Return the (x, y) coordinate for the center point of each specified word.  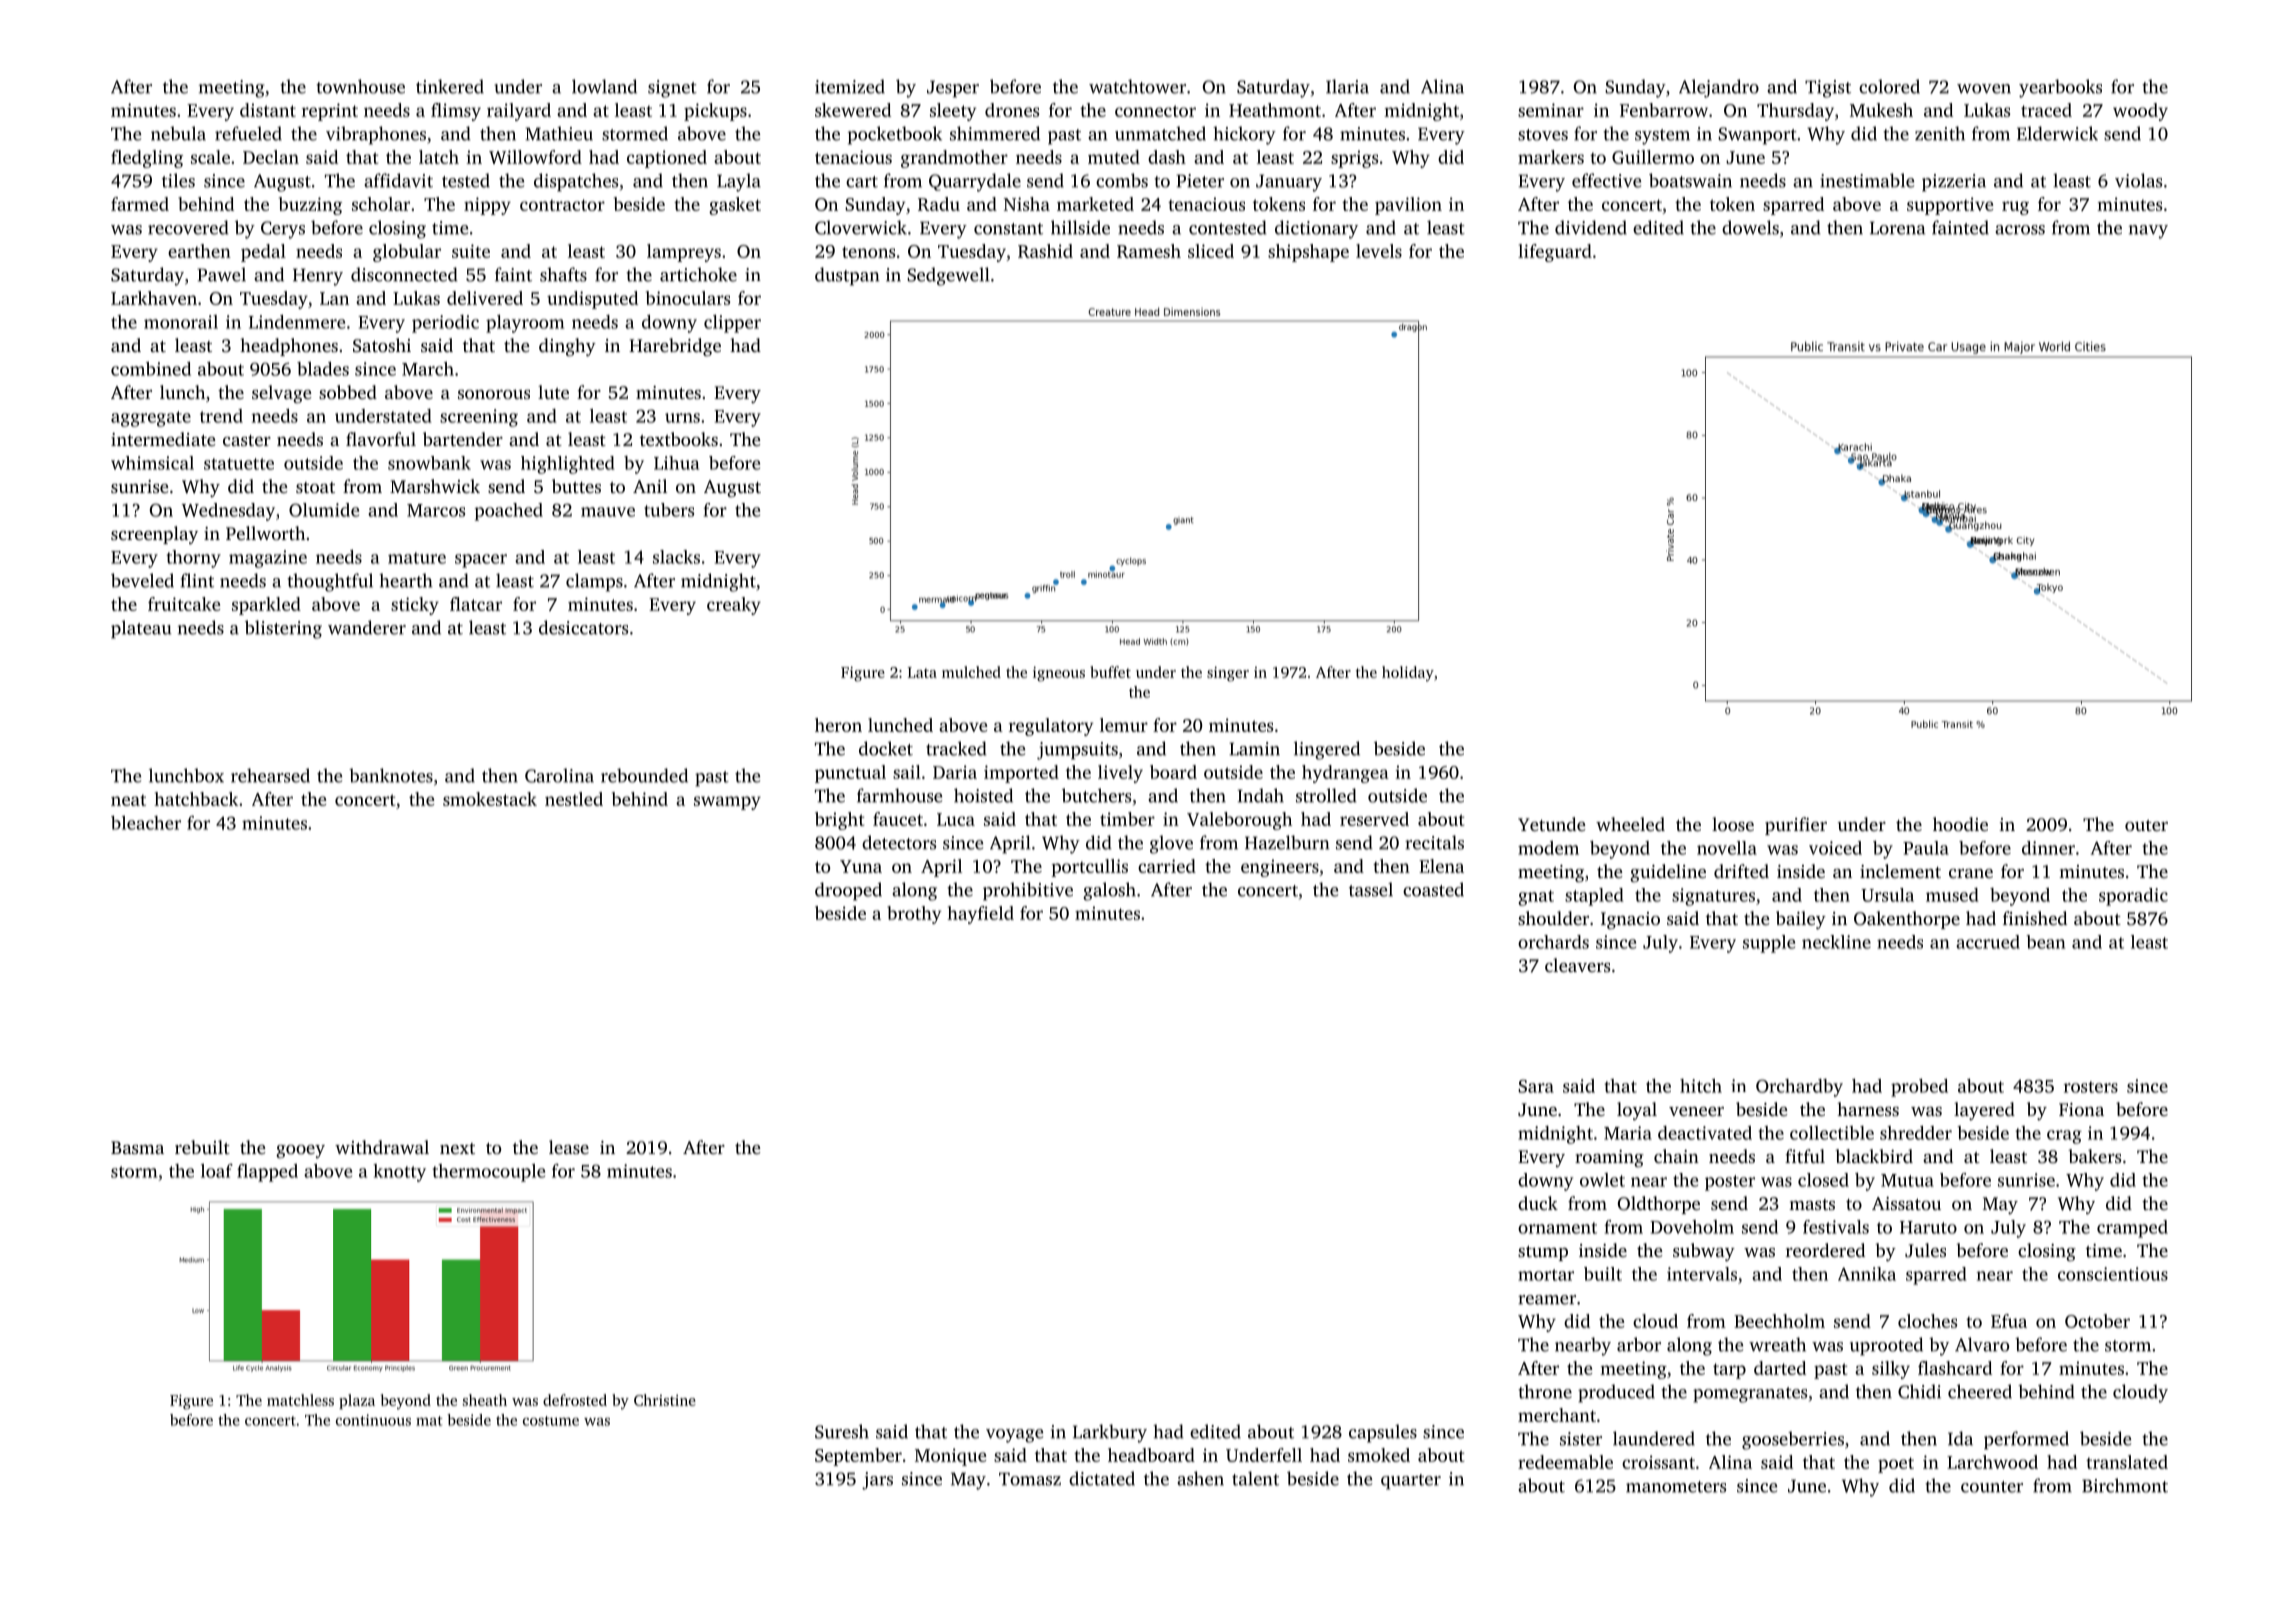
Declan (271, 157)
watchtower (1137, 86)
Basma (137, 1147)
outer (2146, 825)
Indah (1261, 795)
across (2020, 230)
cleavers (1577, 965)
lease (569, 1147)
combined (151, 369)
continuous (373, 1420)
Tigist (1828, 89)
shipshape (1308, 253)
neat (128, 800)
